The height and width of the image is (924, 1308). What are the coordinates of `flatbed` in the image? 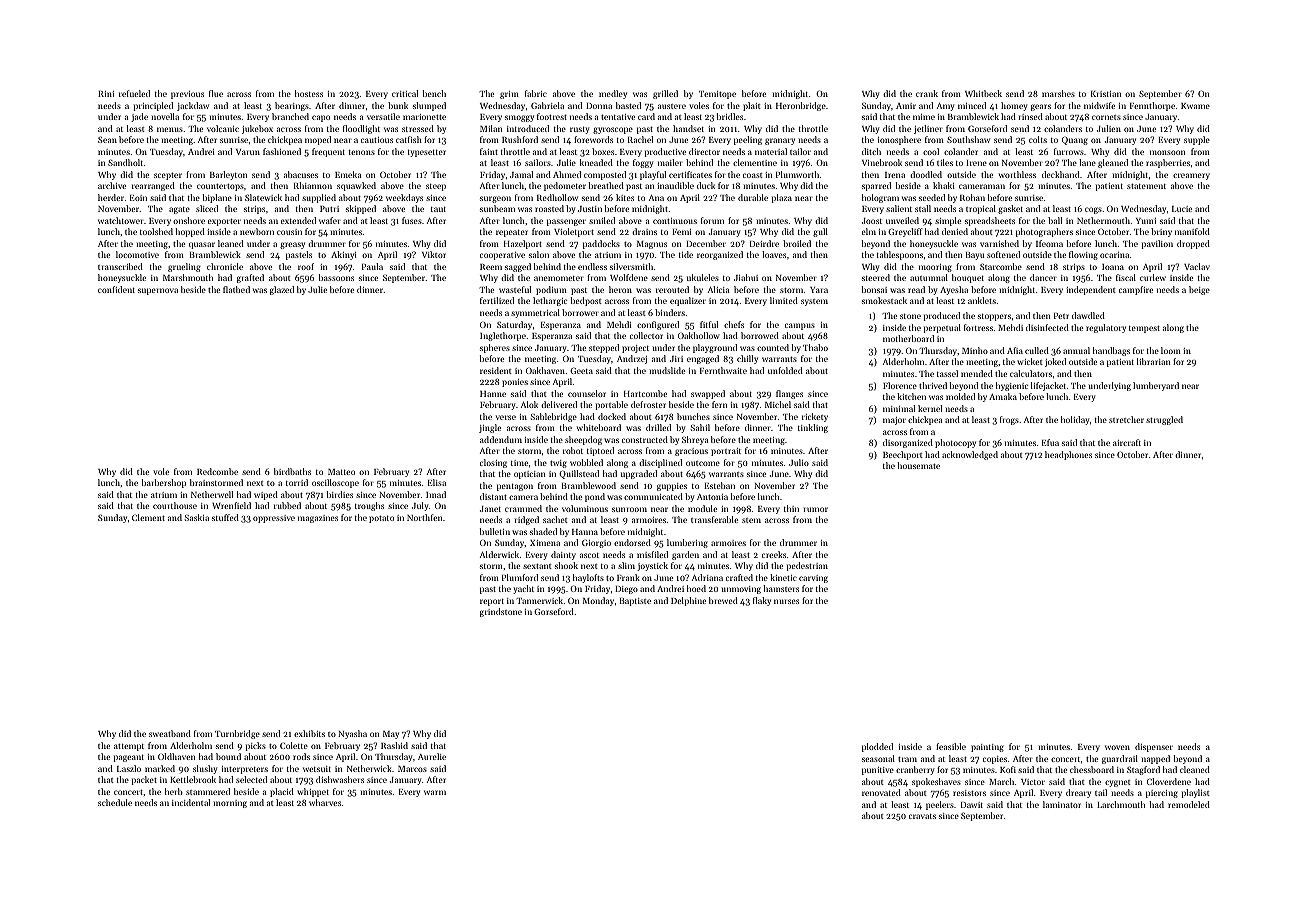 It's located at (236, 289).
